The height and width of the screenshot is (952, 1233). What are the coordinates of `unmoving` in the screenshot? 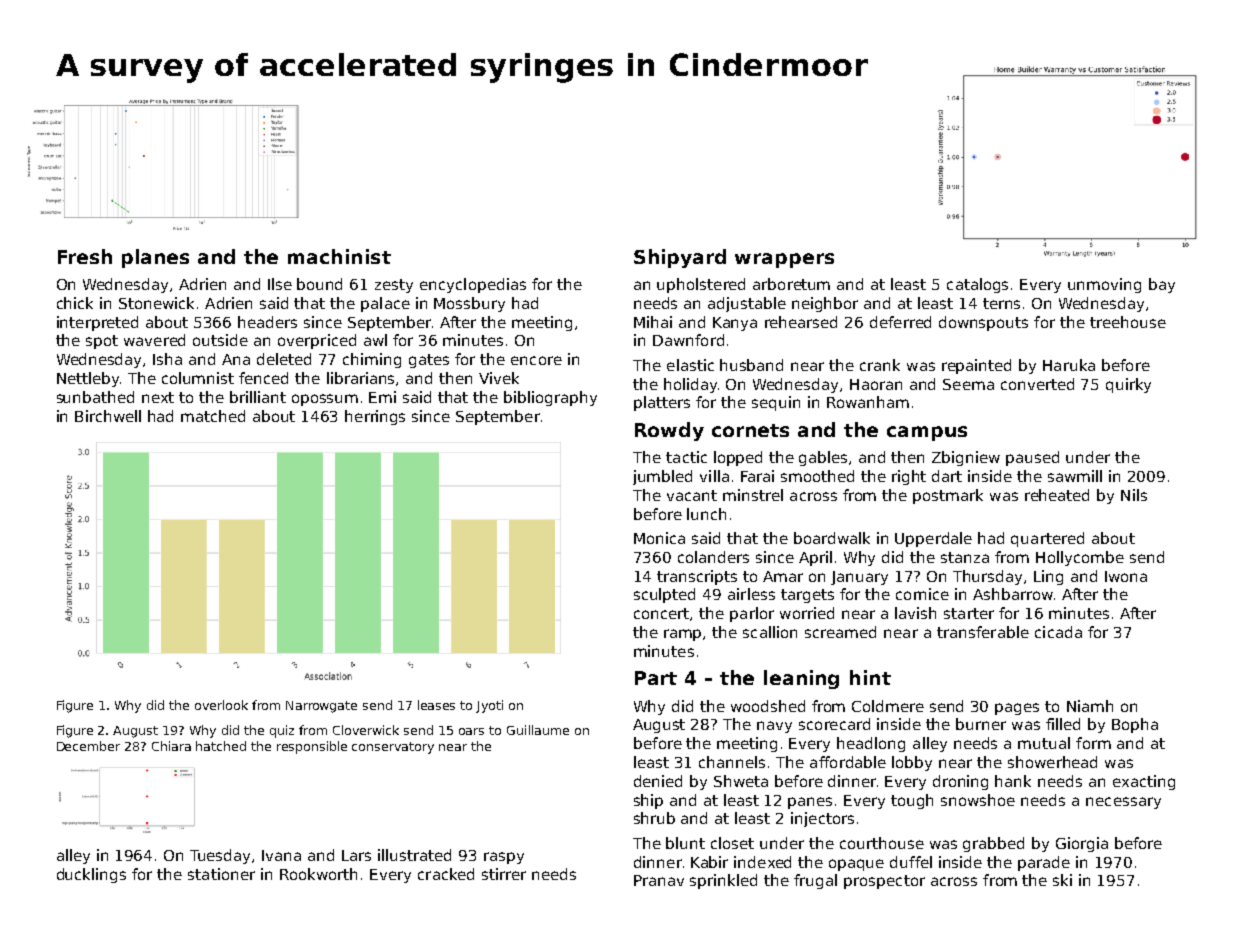 It's located at (1104, 285).
